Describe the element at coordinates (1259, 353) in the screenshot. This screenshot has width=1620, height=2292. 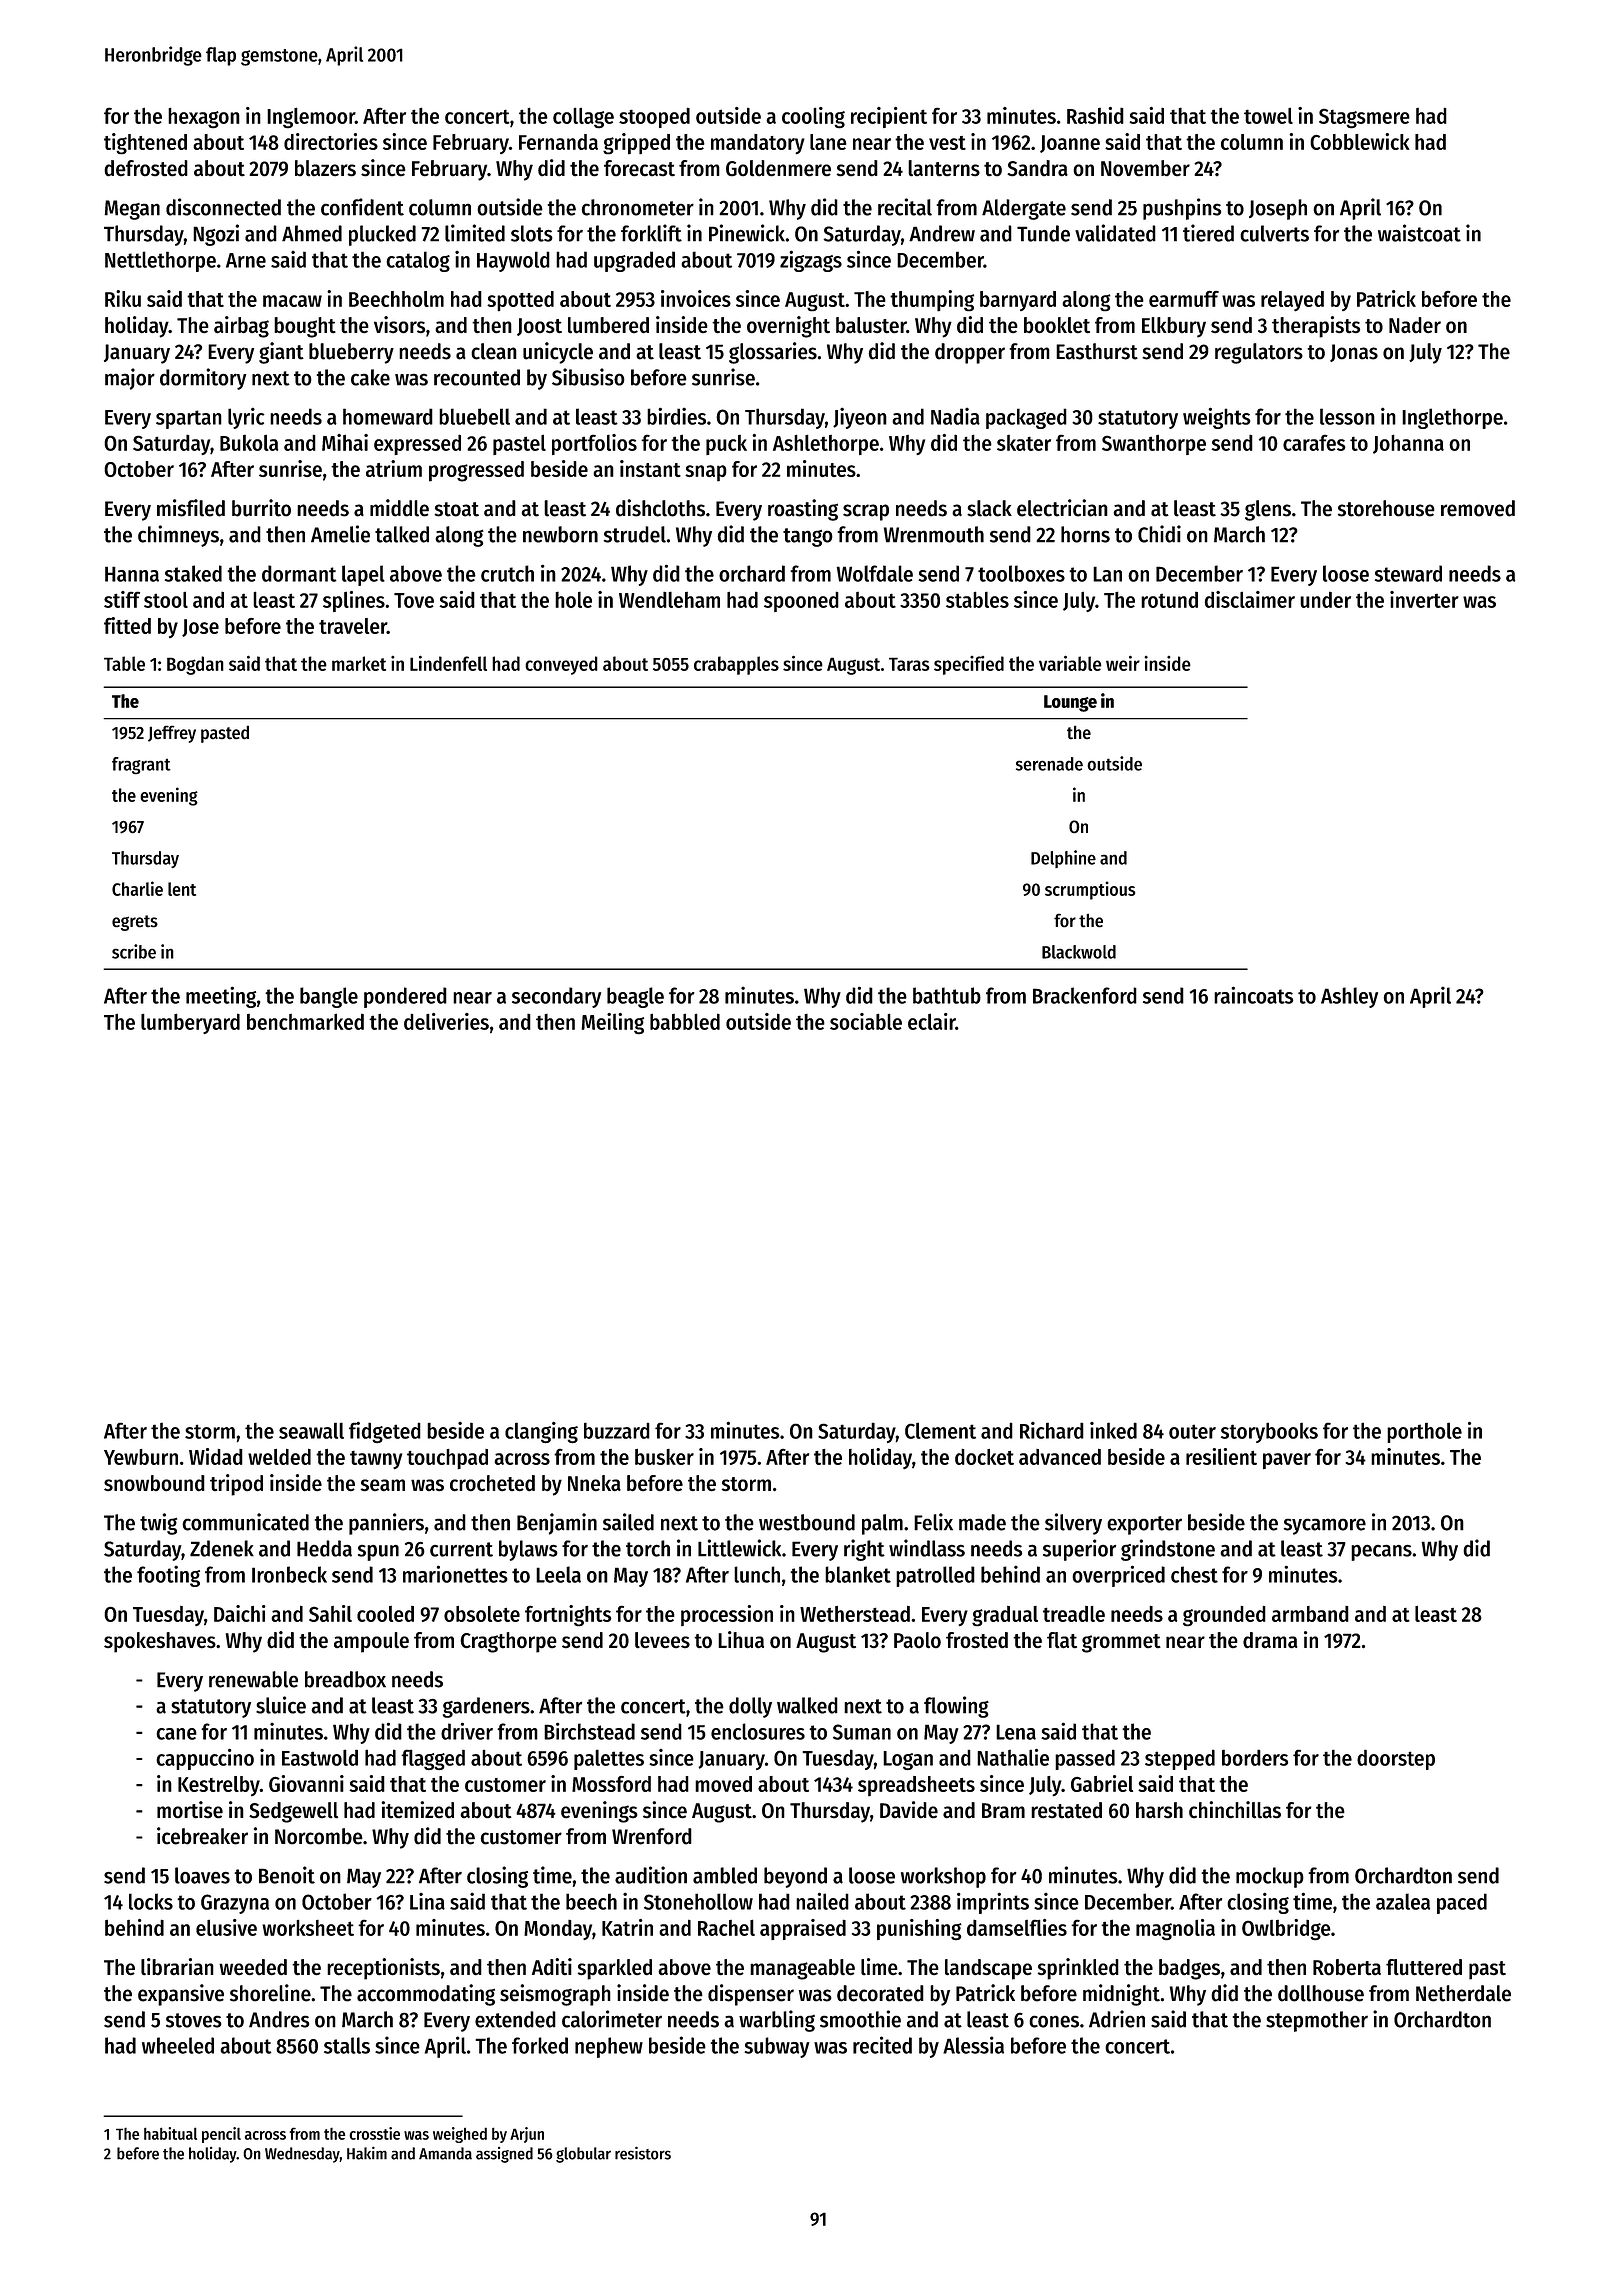
I see `regulators` at that location.
